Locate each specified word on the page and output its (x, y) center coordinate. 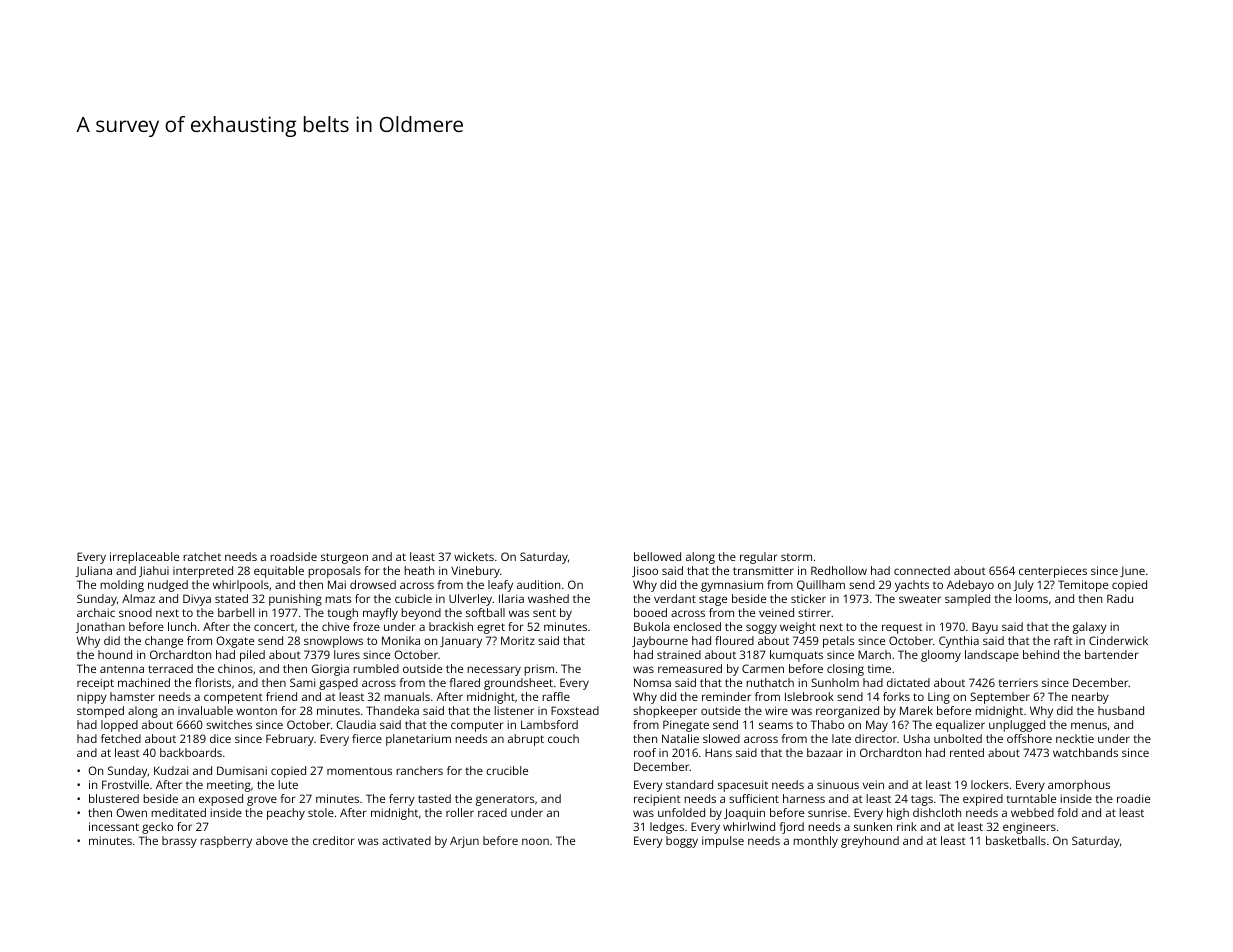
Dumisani (242, 770)
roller (460, 812)
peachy (286, 814)
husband (1121, 710)
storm (796, 557)
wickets (474, 556)
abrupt (526, 740)
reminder (726, 696)
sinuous (838, 784)
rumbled (376, 668)
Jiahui (154, 571)
